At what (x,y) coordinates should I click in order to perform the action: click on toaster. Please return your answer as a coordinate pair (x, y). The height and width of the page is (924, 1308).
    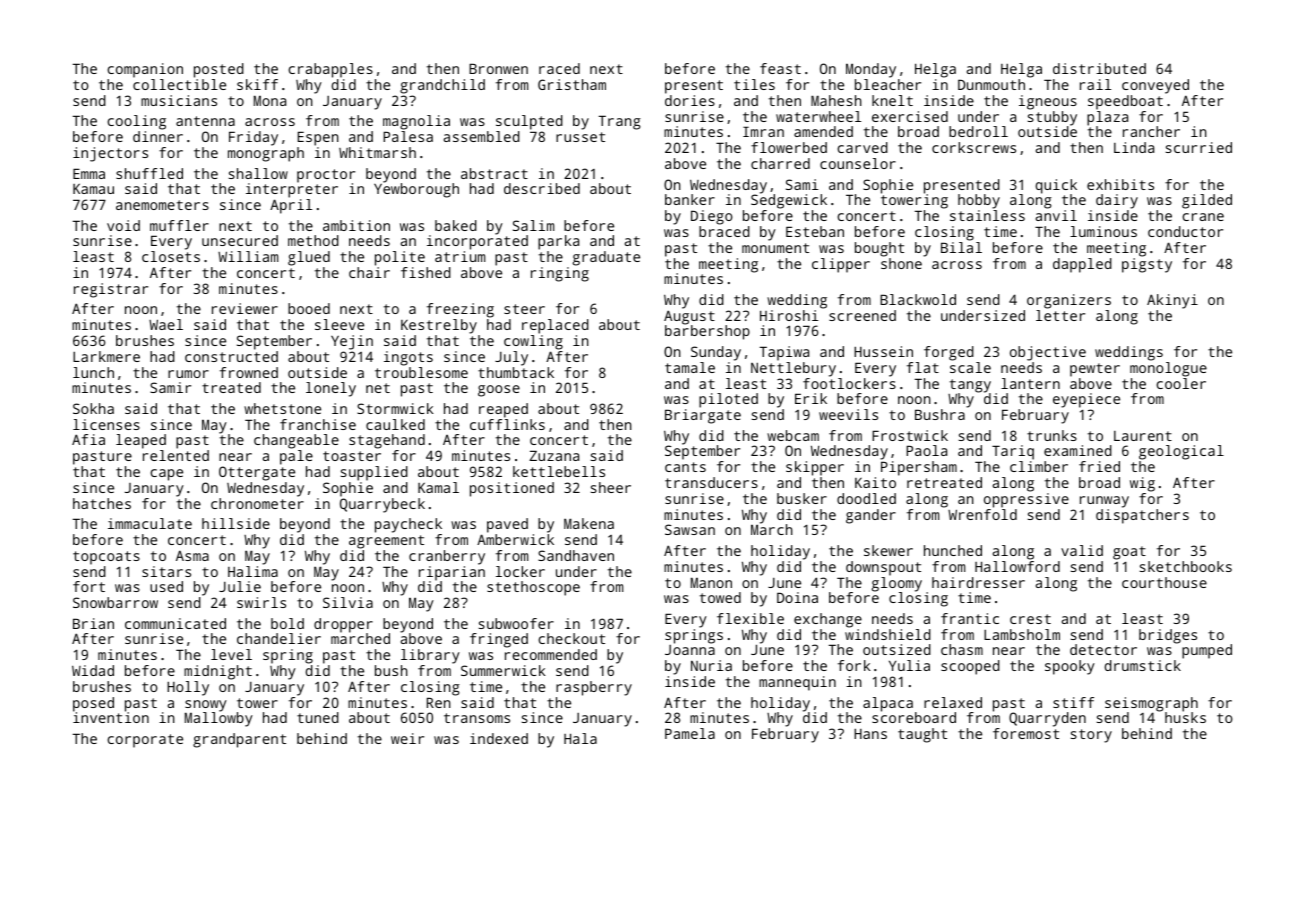
    Looking at the image, I should click on (352, 456).
